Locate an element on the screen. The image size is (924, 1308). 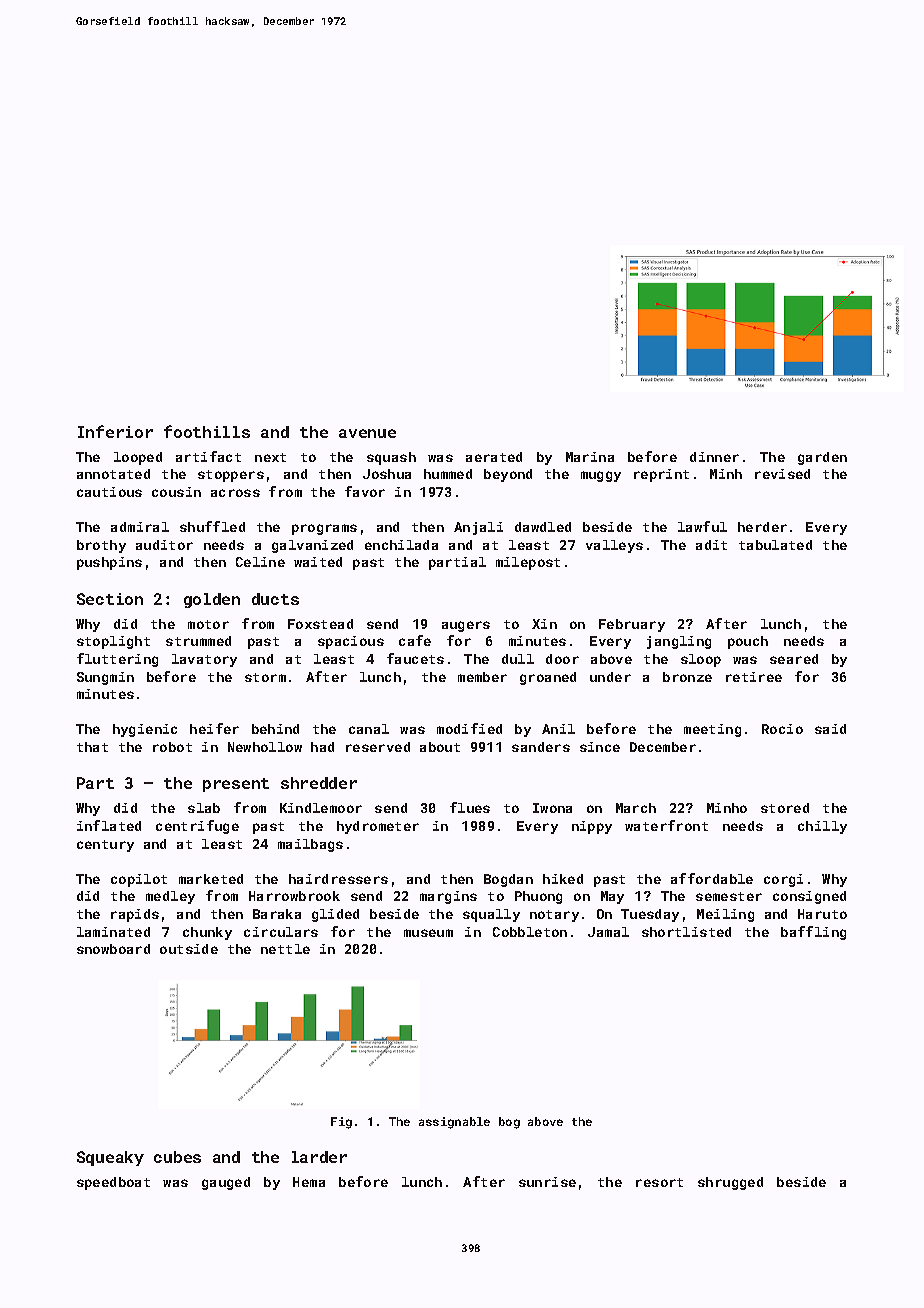
resort is located at coordinates (659, 1182).
